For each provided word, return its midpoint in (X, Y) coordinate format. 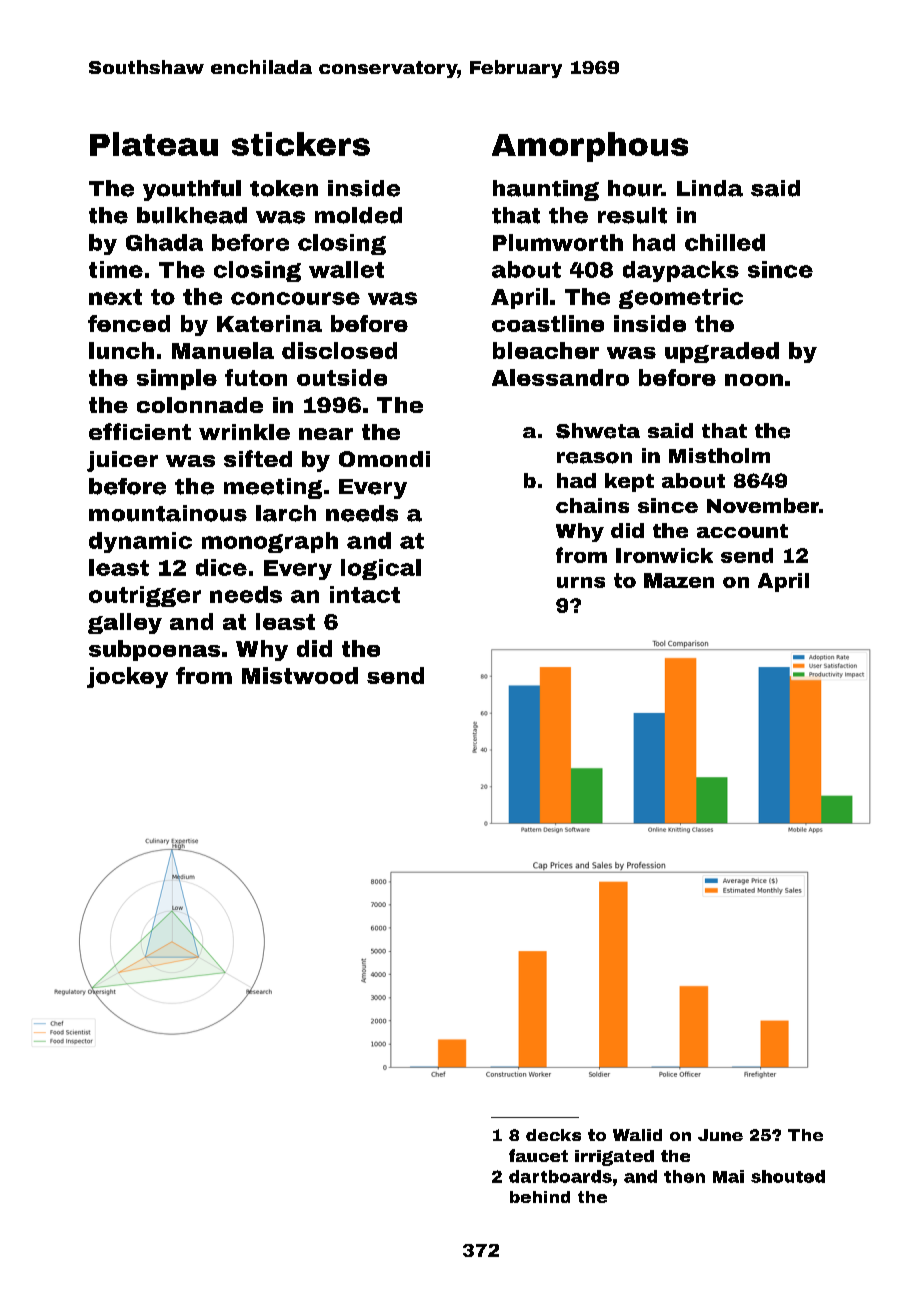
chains (592, 505)
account (742, 531)
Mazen (679, 580)
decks (553, 1135)
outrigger (145, 596)
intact (365, 594)
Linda (710, 188)
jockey (127, 677)
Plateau (154, 144)
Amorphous (590, 147)
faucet (538, 1155)
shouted (788, 1176)
